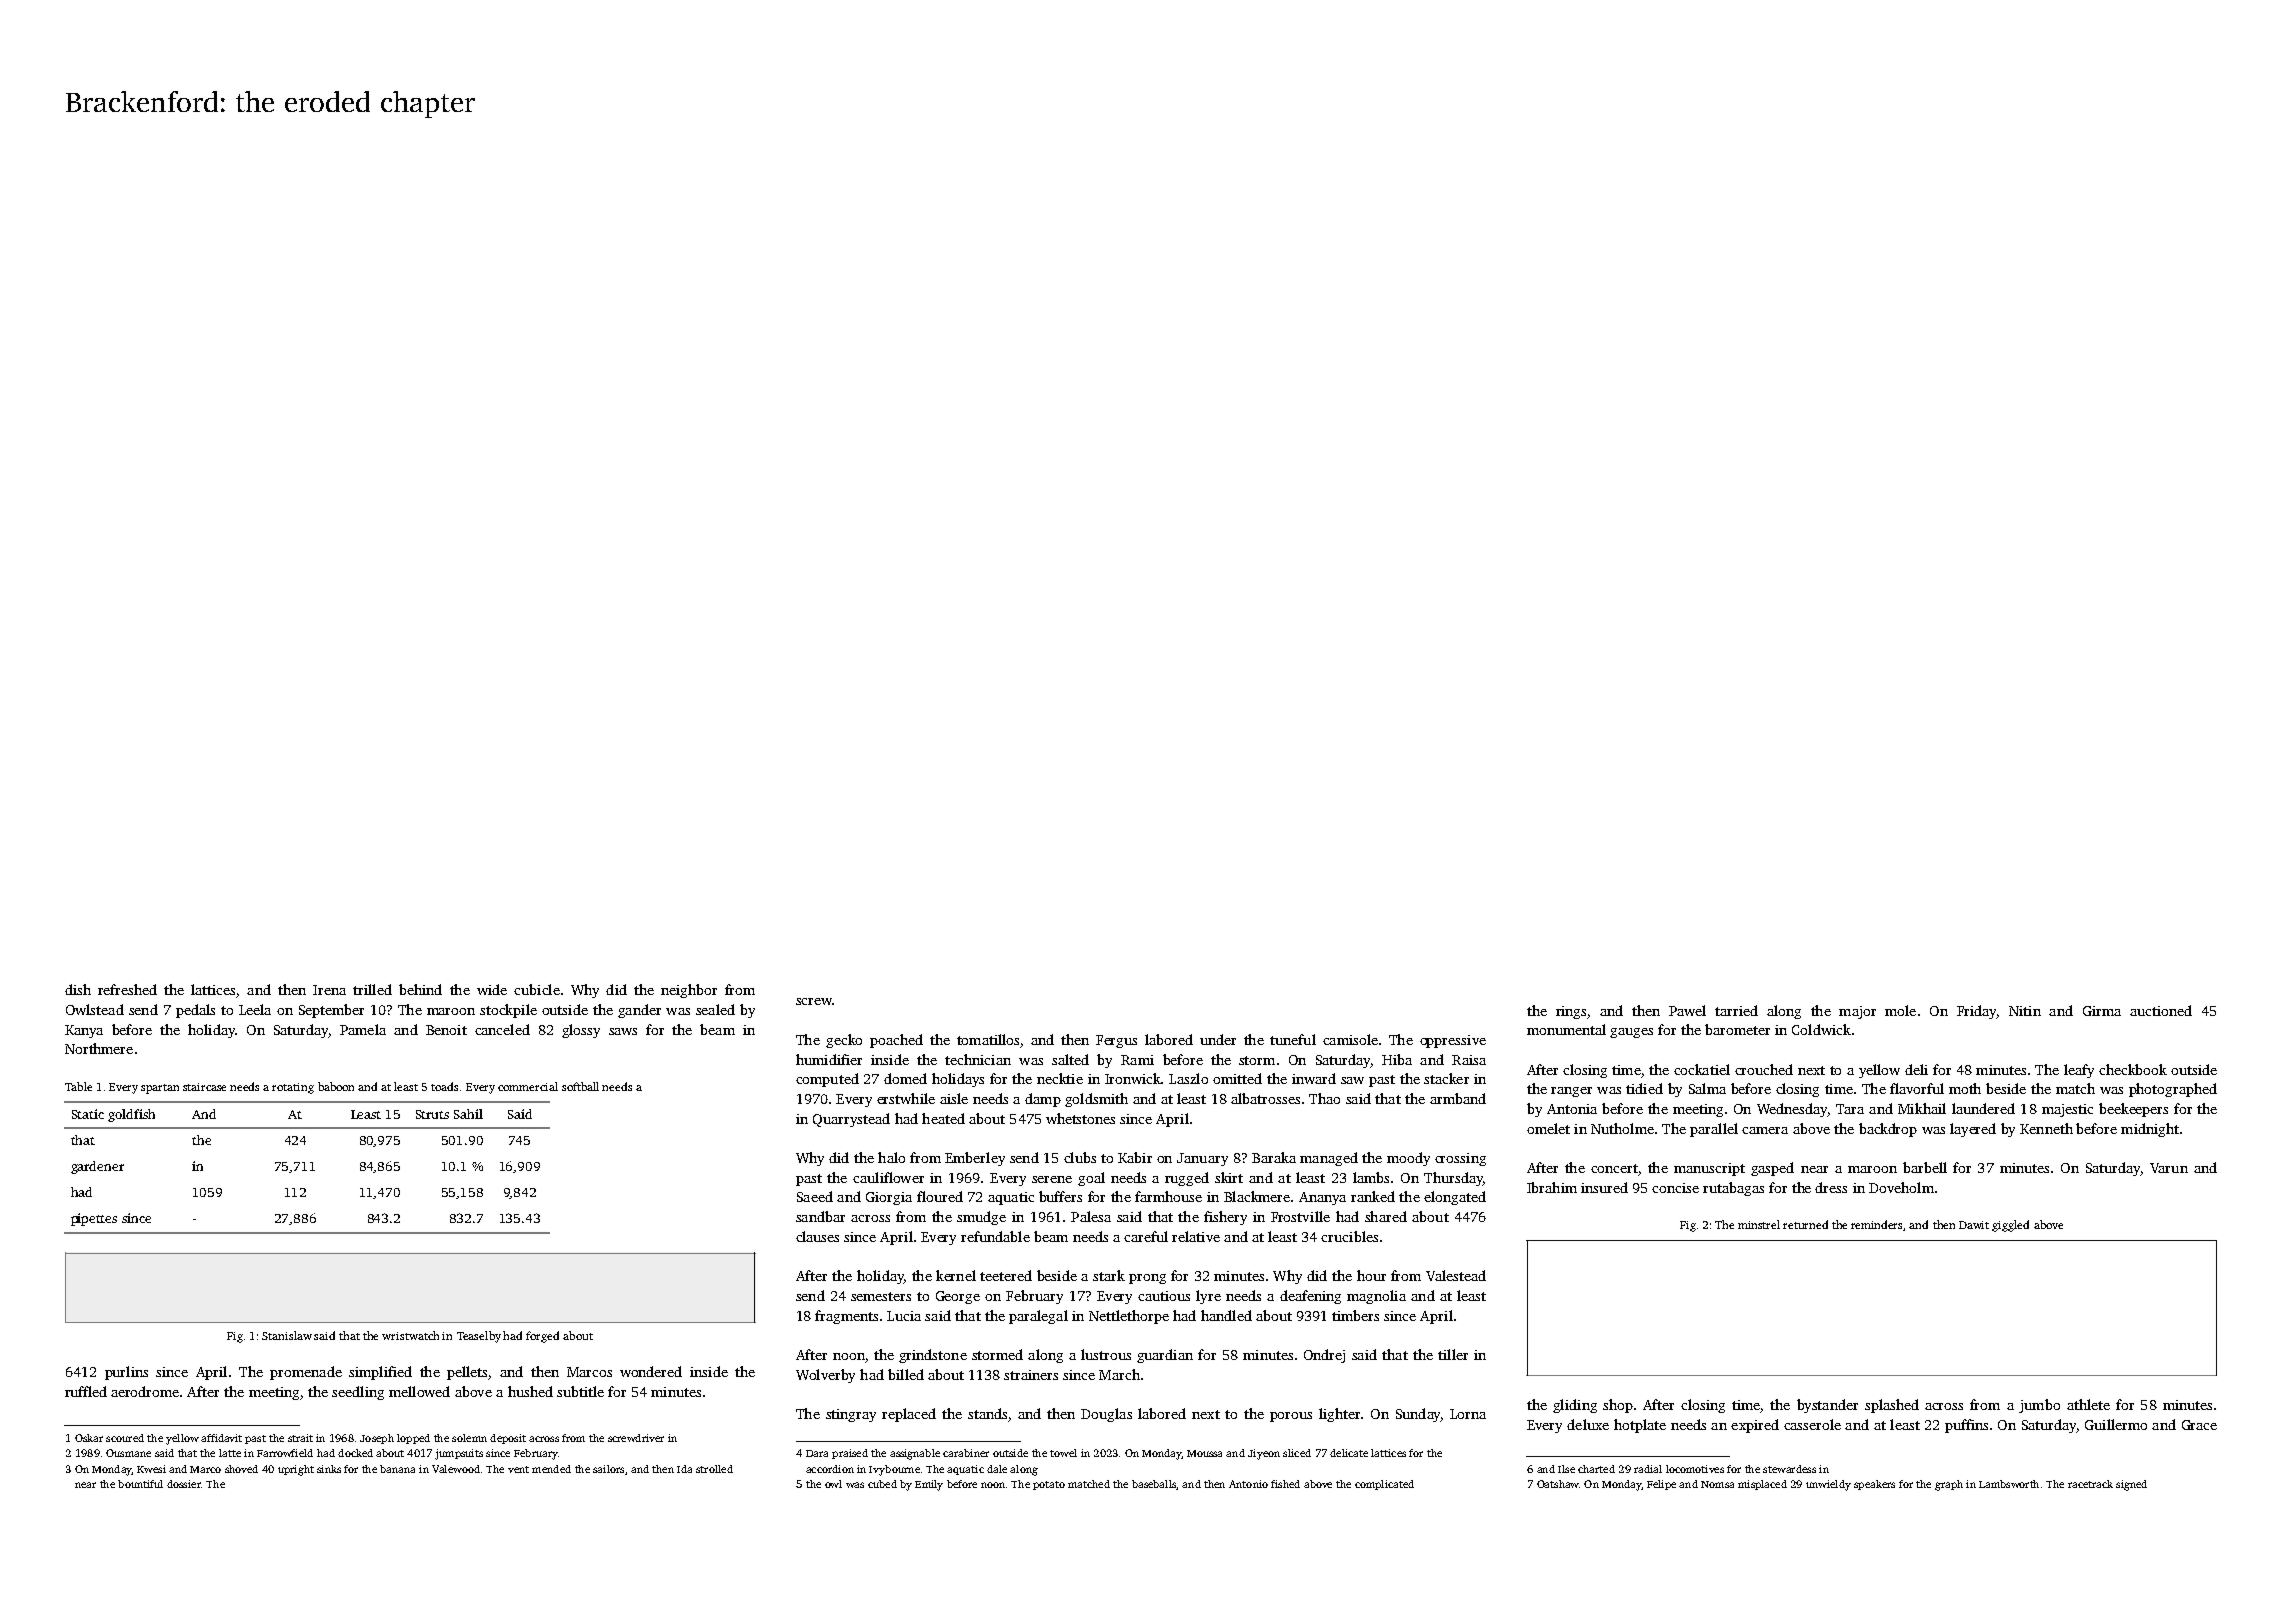 The height and width of the screenshot is (1614, 2282). I want to click on Emily, so click(929, 1485).
